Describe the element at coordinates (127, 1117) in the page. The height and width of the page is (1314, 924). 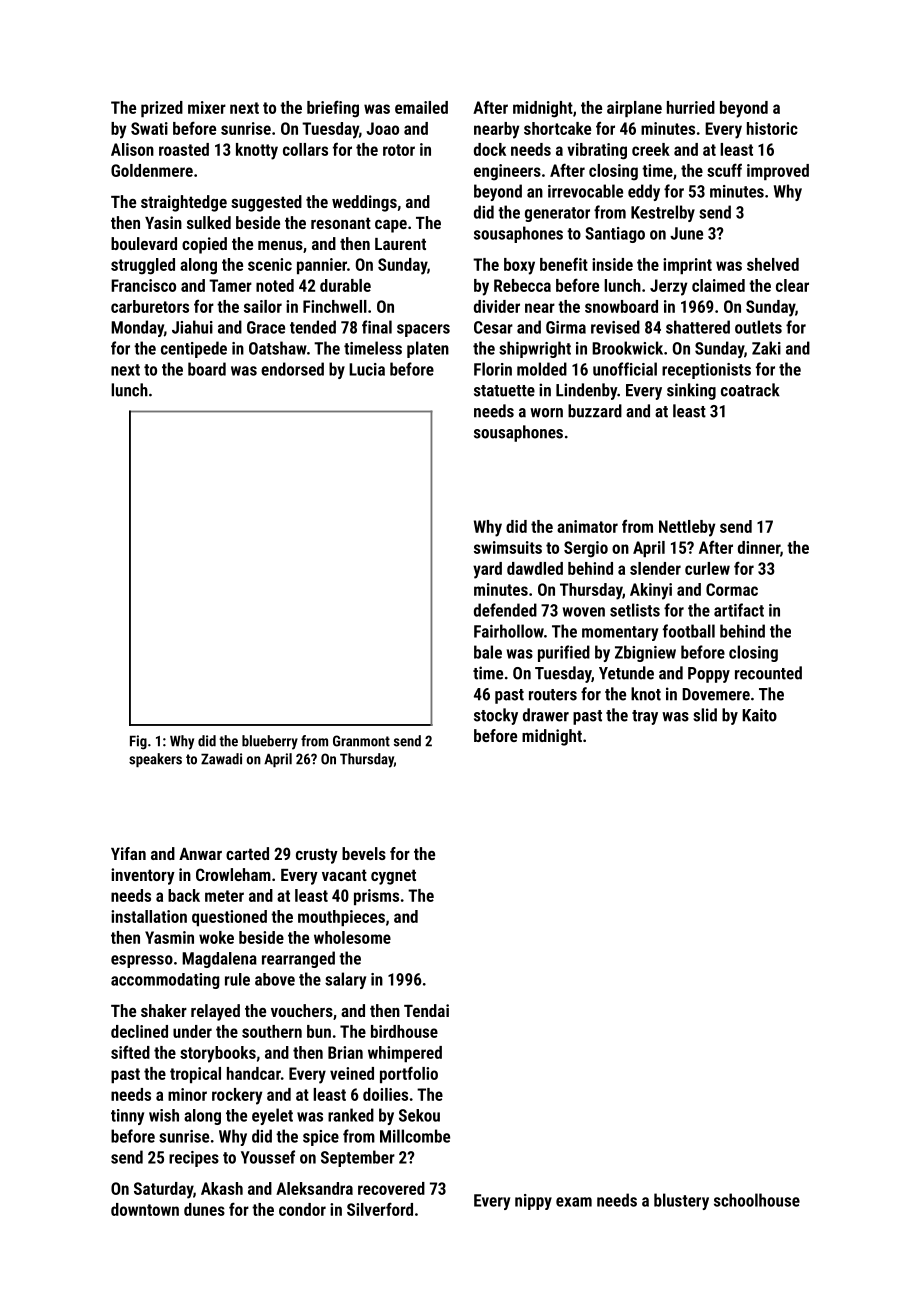
I see `tinny` at that location.
